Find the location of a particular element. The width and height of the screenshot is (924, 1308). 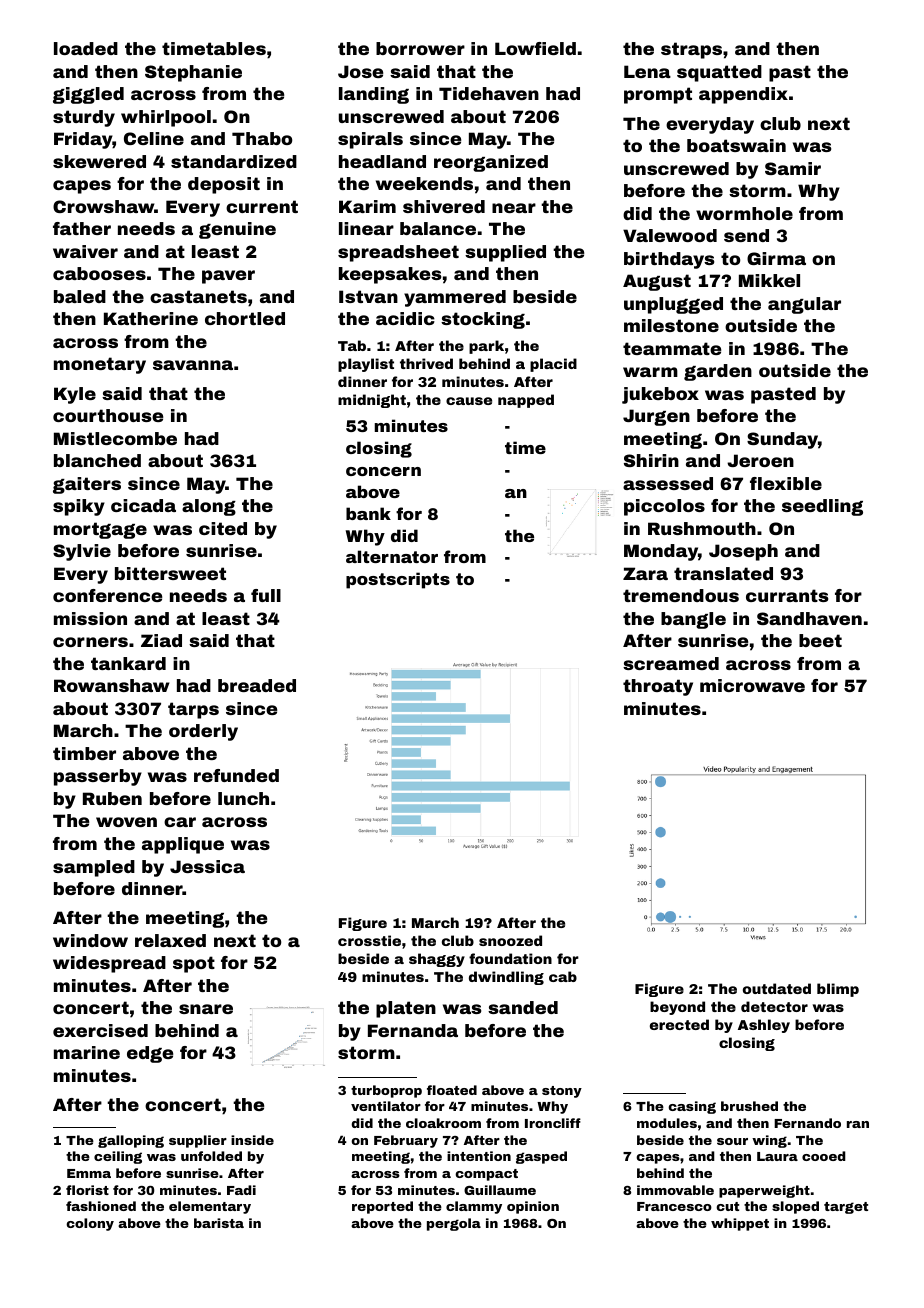

cloakroom is located at coordinates (443, 1123).
